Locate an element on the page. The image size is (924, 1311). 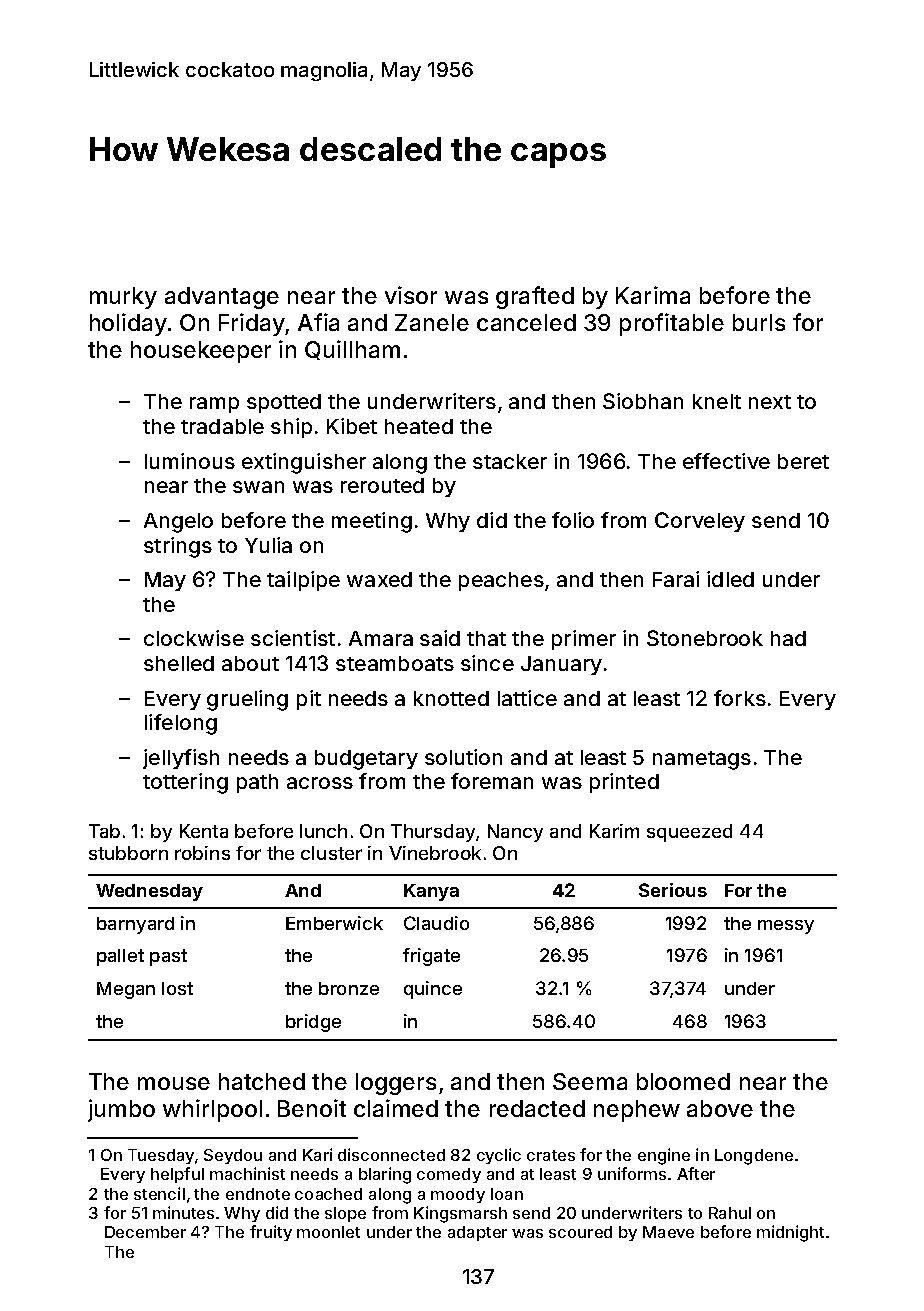
December is located at coordinates (145, 1232).
